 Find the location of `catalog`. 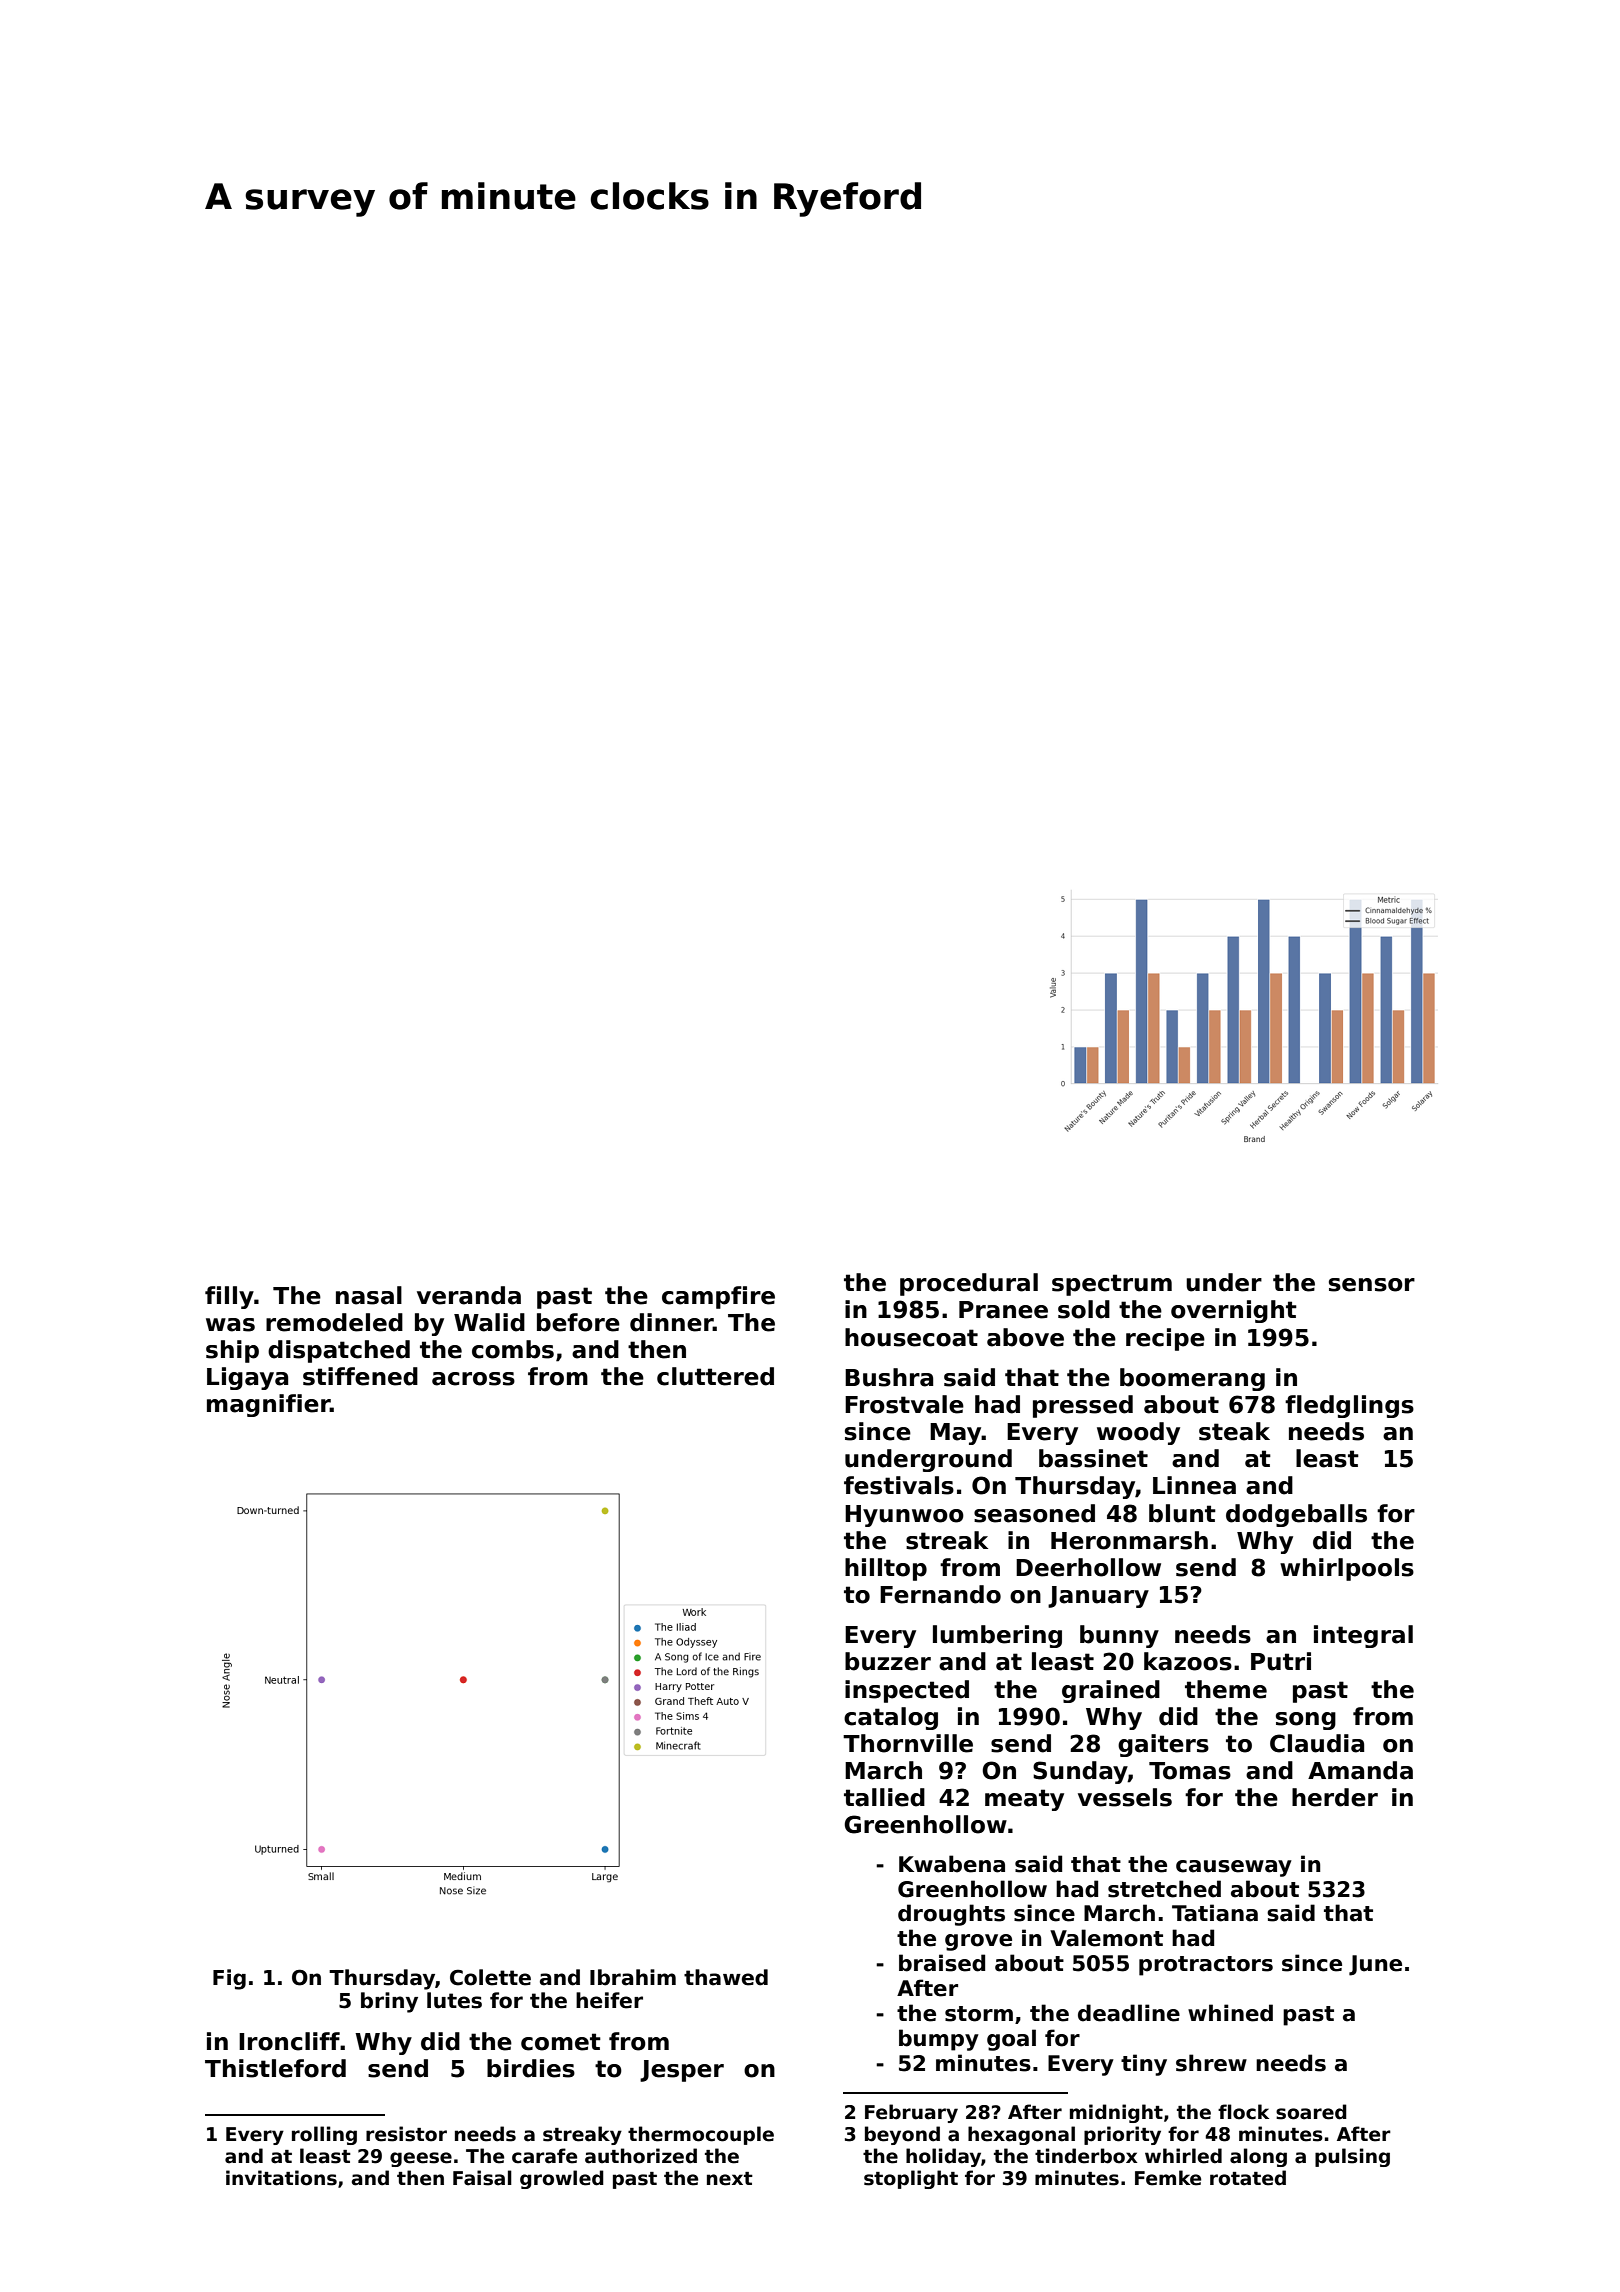

catalog is located at coordinates (891, 1718).
